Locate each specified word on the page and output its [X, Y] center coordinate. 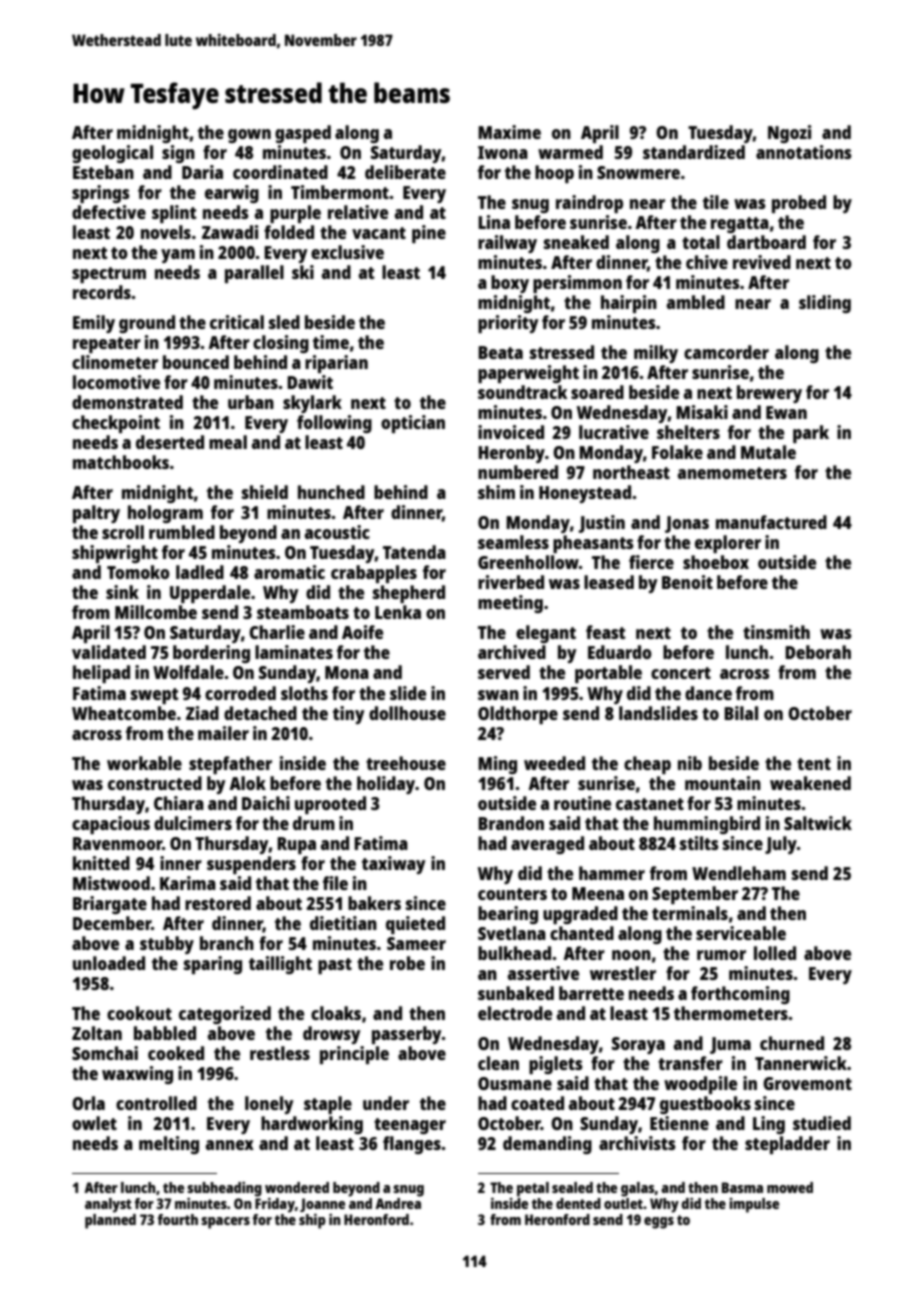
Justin [601, 524]
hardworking [312, 1125]
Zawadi [230, 232]
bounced [196, 362]
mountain [723, 783]
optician [413, 424]
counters [512, 894]
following [334, 424]
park [811, 434]
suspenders [251, 865]
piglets [556, 1065]
